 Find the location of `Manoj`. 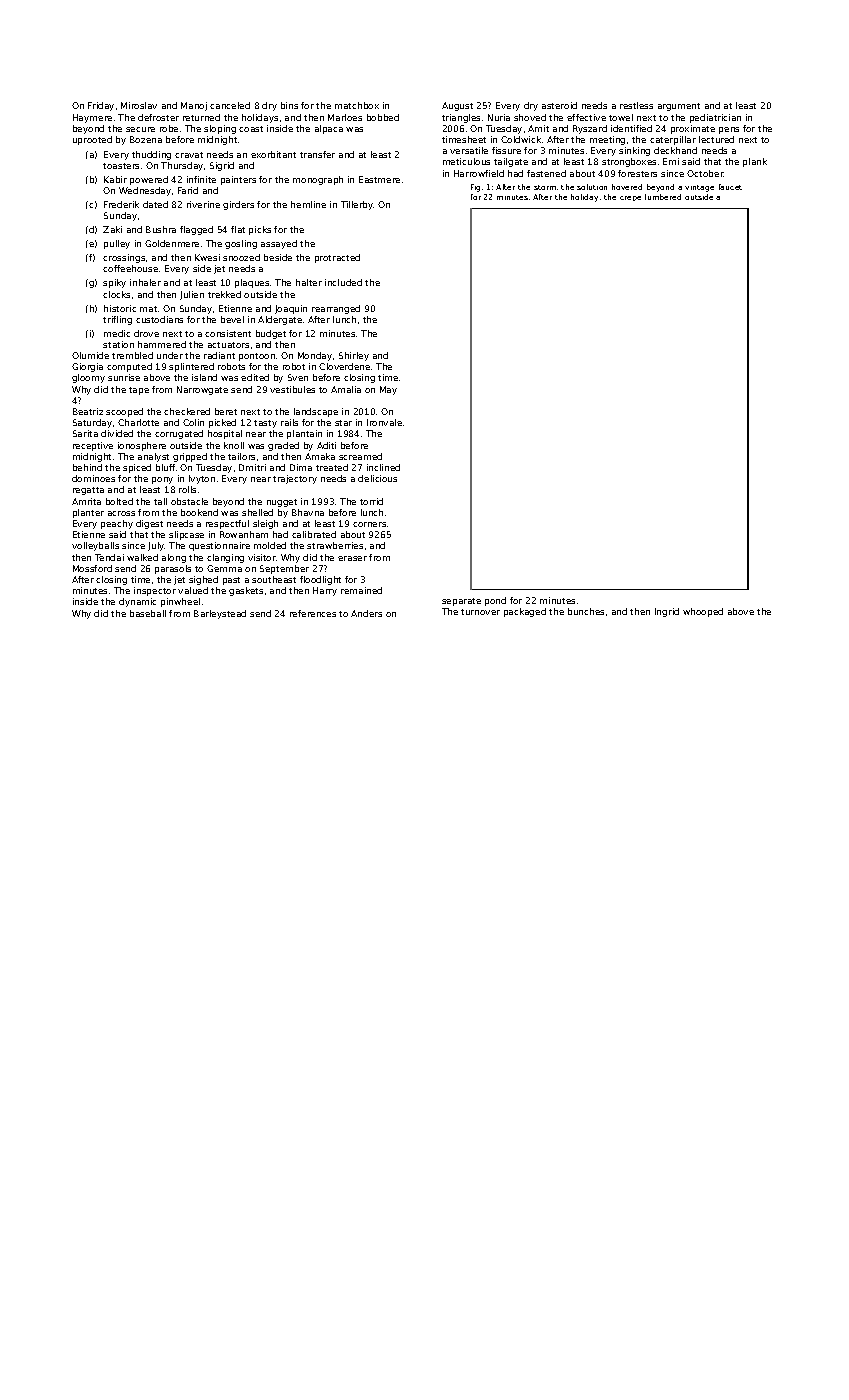

Manoj is located at coordinates (194, 106).
